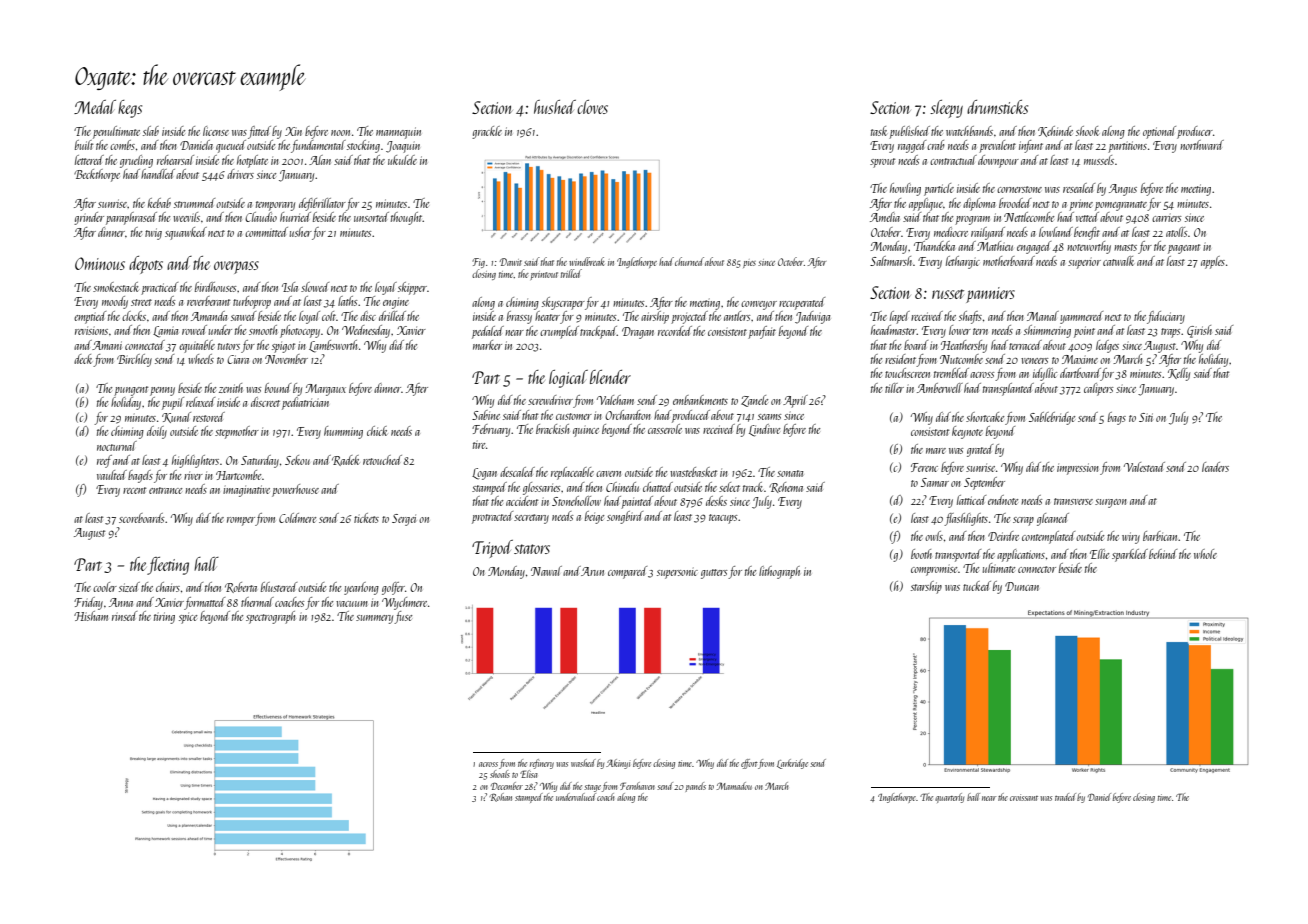  What do you see at coordinates (500, 774) in the screenshot?
I see `shoals` at bounding box center [500, 774].
